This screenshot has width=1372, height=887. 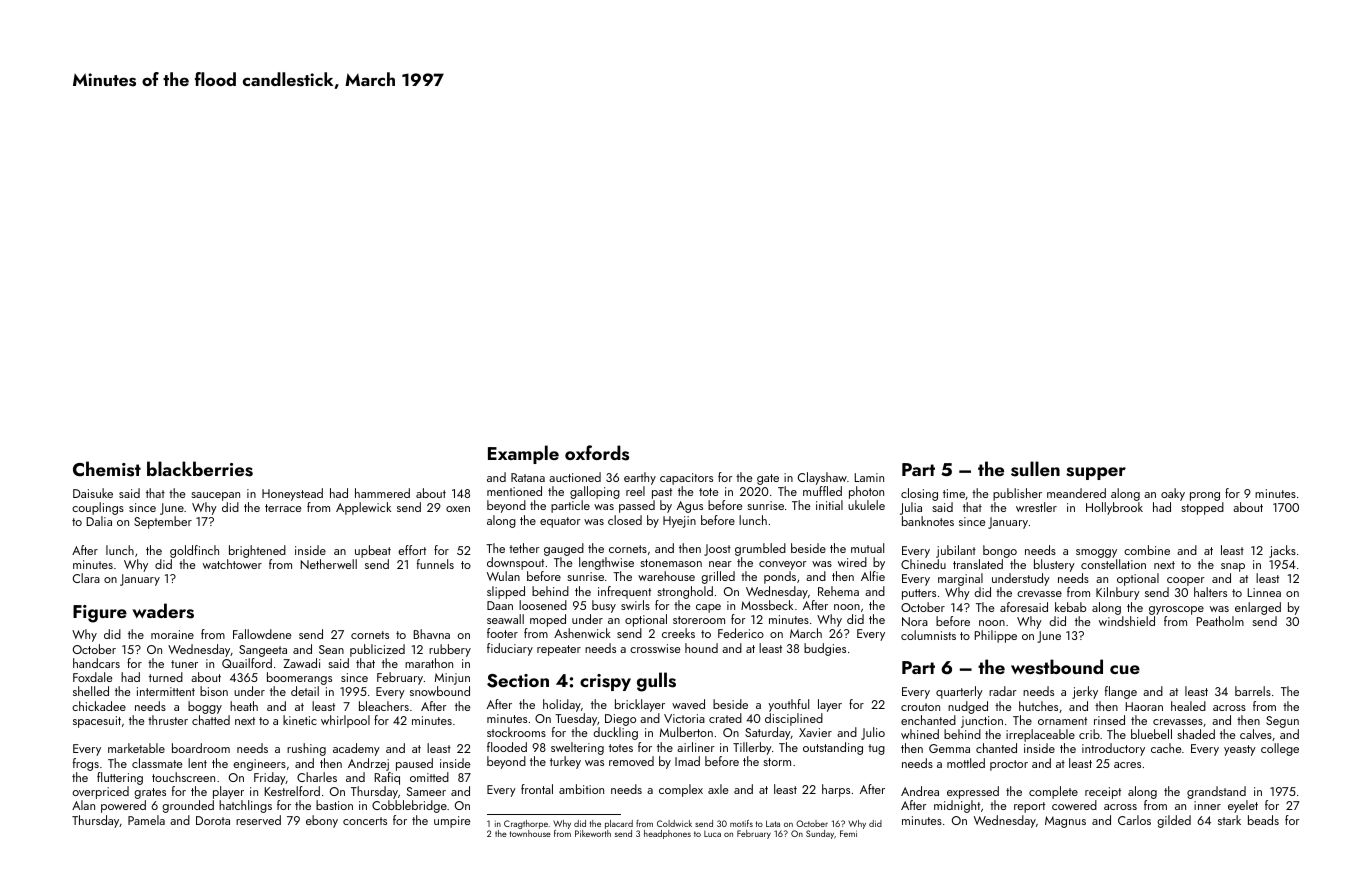 What do you see at coordinates (365, 821) in the screenshot?
I see `concerts` at bounding box center [365, 821].
